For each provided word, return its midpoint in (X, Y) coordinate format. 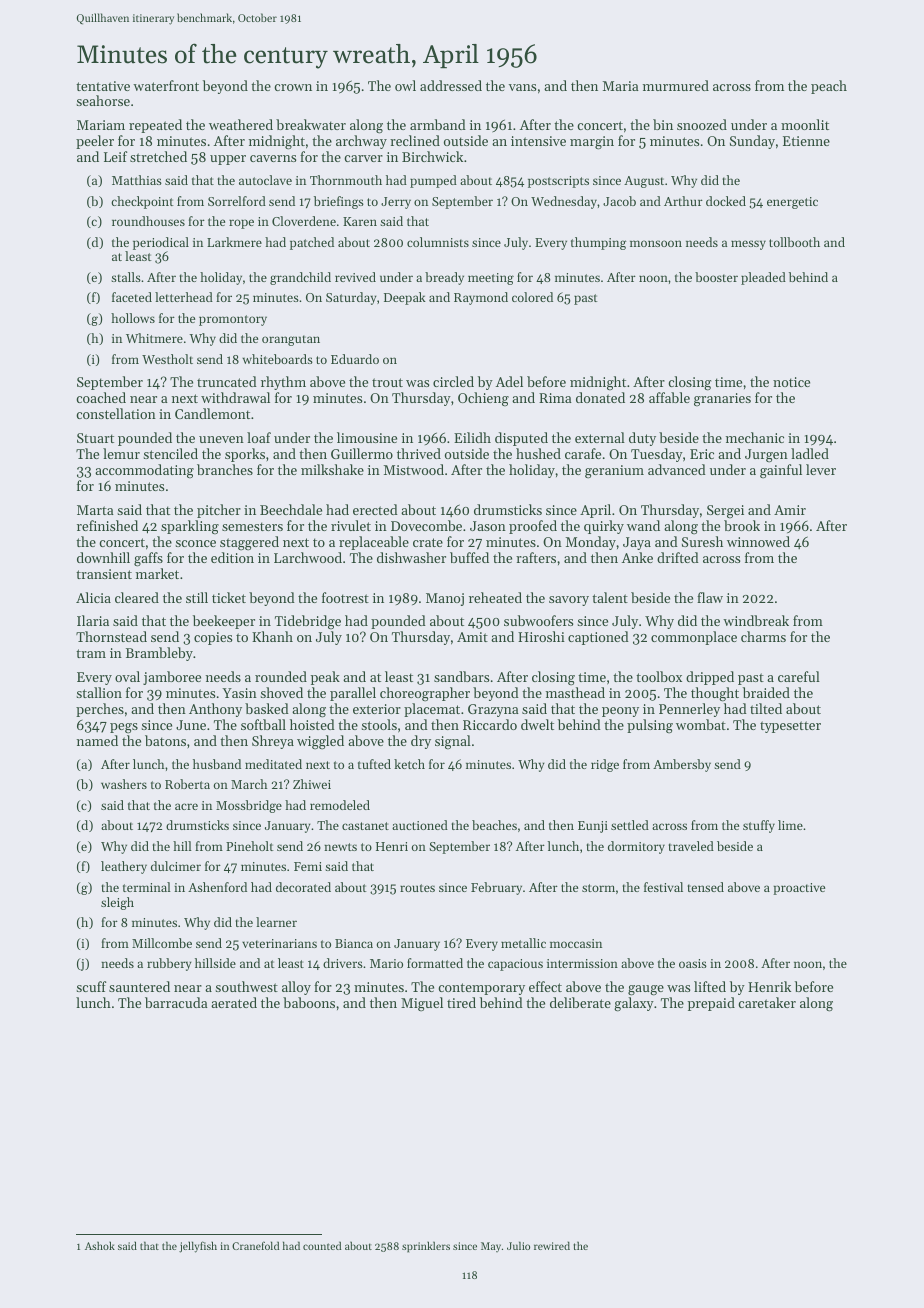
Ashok (100, 1245)
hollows (133, 318)
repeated (155, 126)
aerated (234, 1002)
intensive (538, 141)
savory (569, 601)
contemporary (481, 989)
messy (748, 245)
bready (444, 278)
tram (91, 653)
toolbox (659, 676)
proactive (799, 889)
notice (791, 382)
